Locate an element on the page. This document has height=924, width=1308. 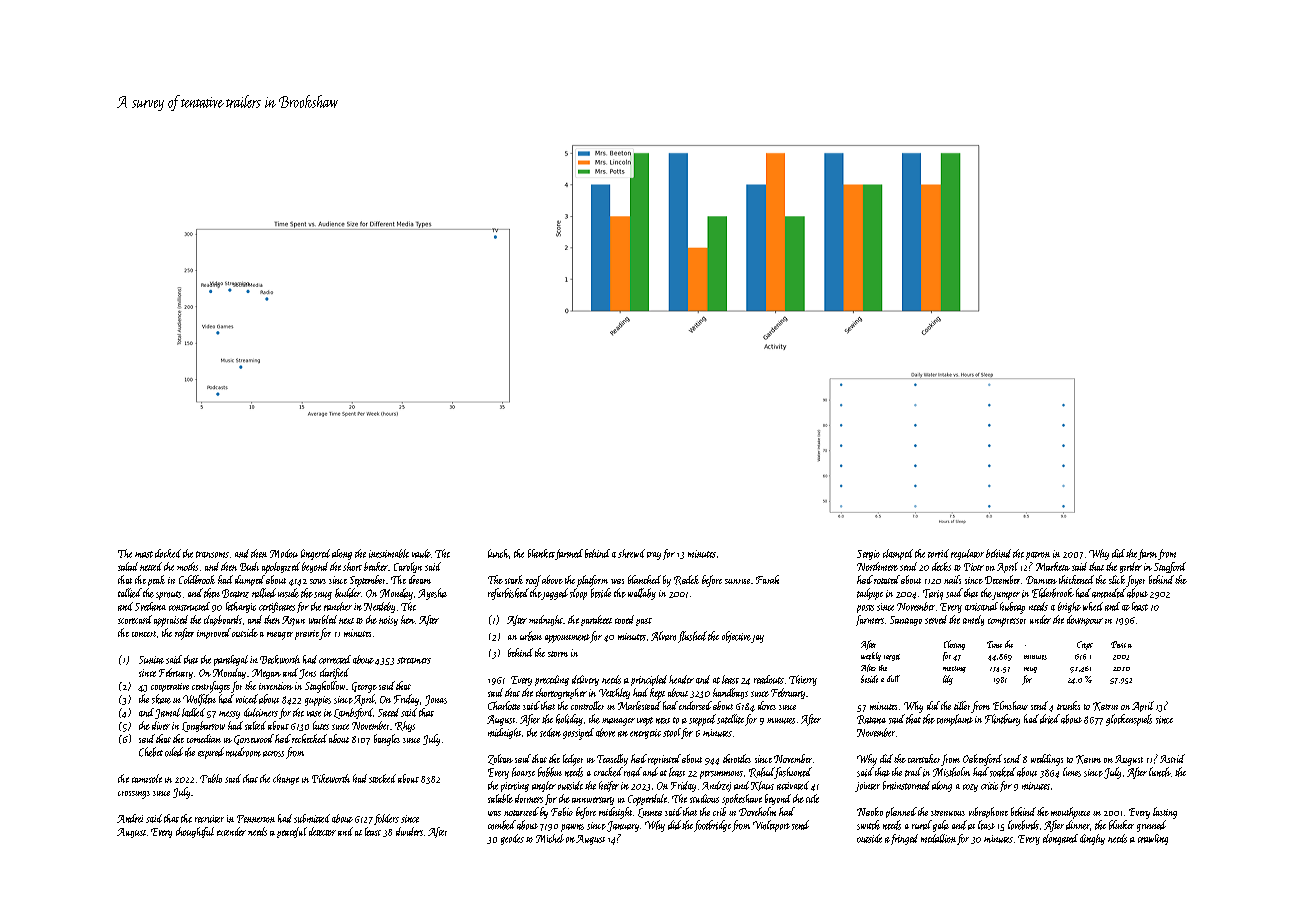
George is located at coordinates (364, 687).
